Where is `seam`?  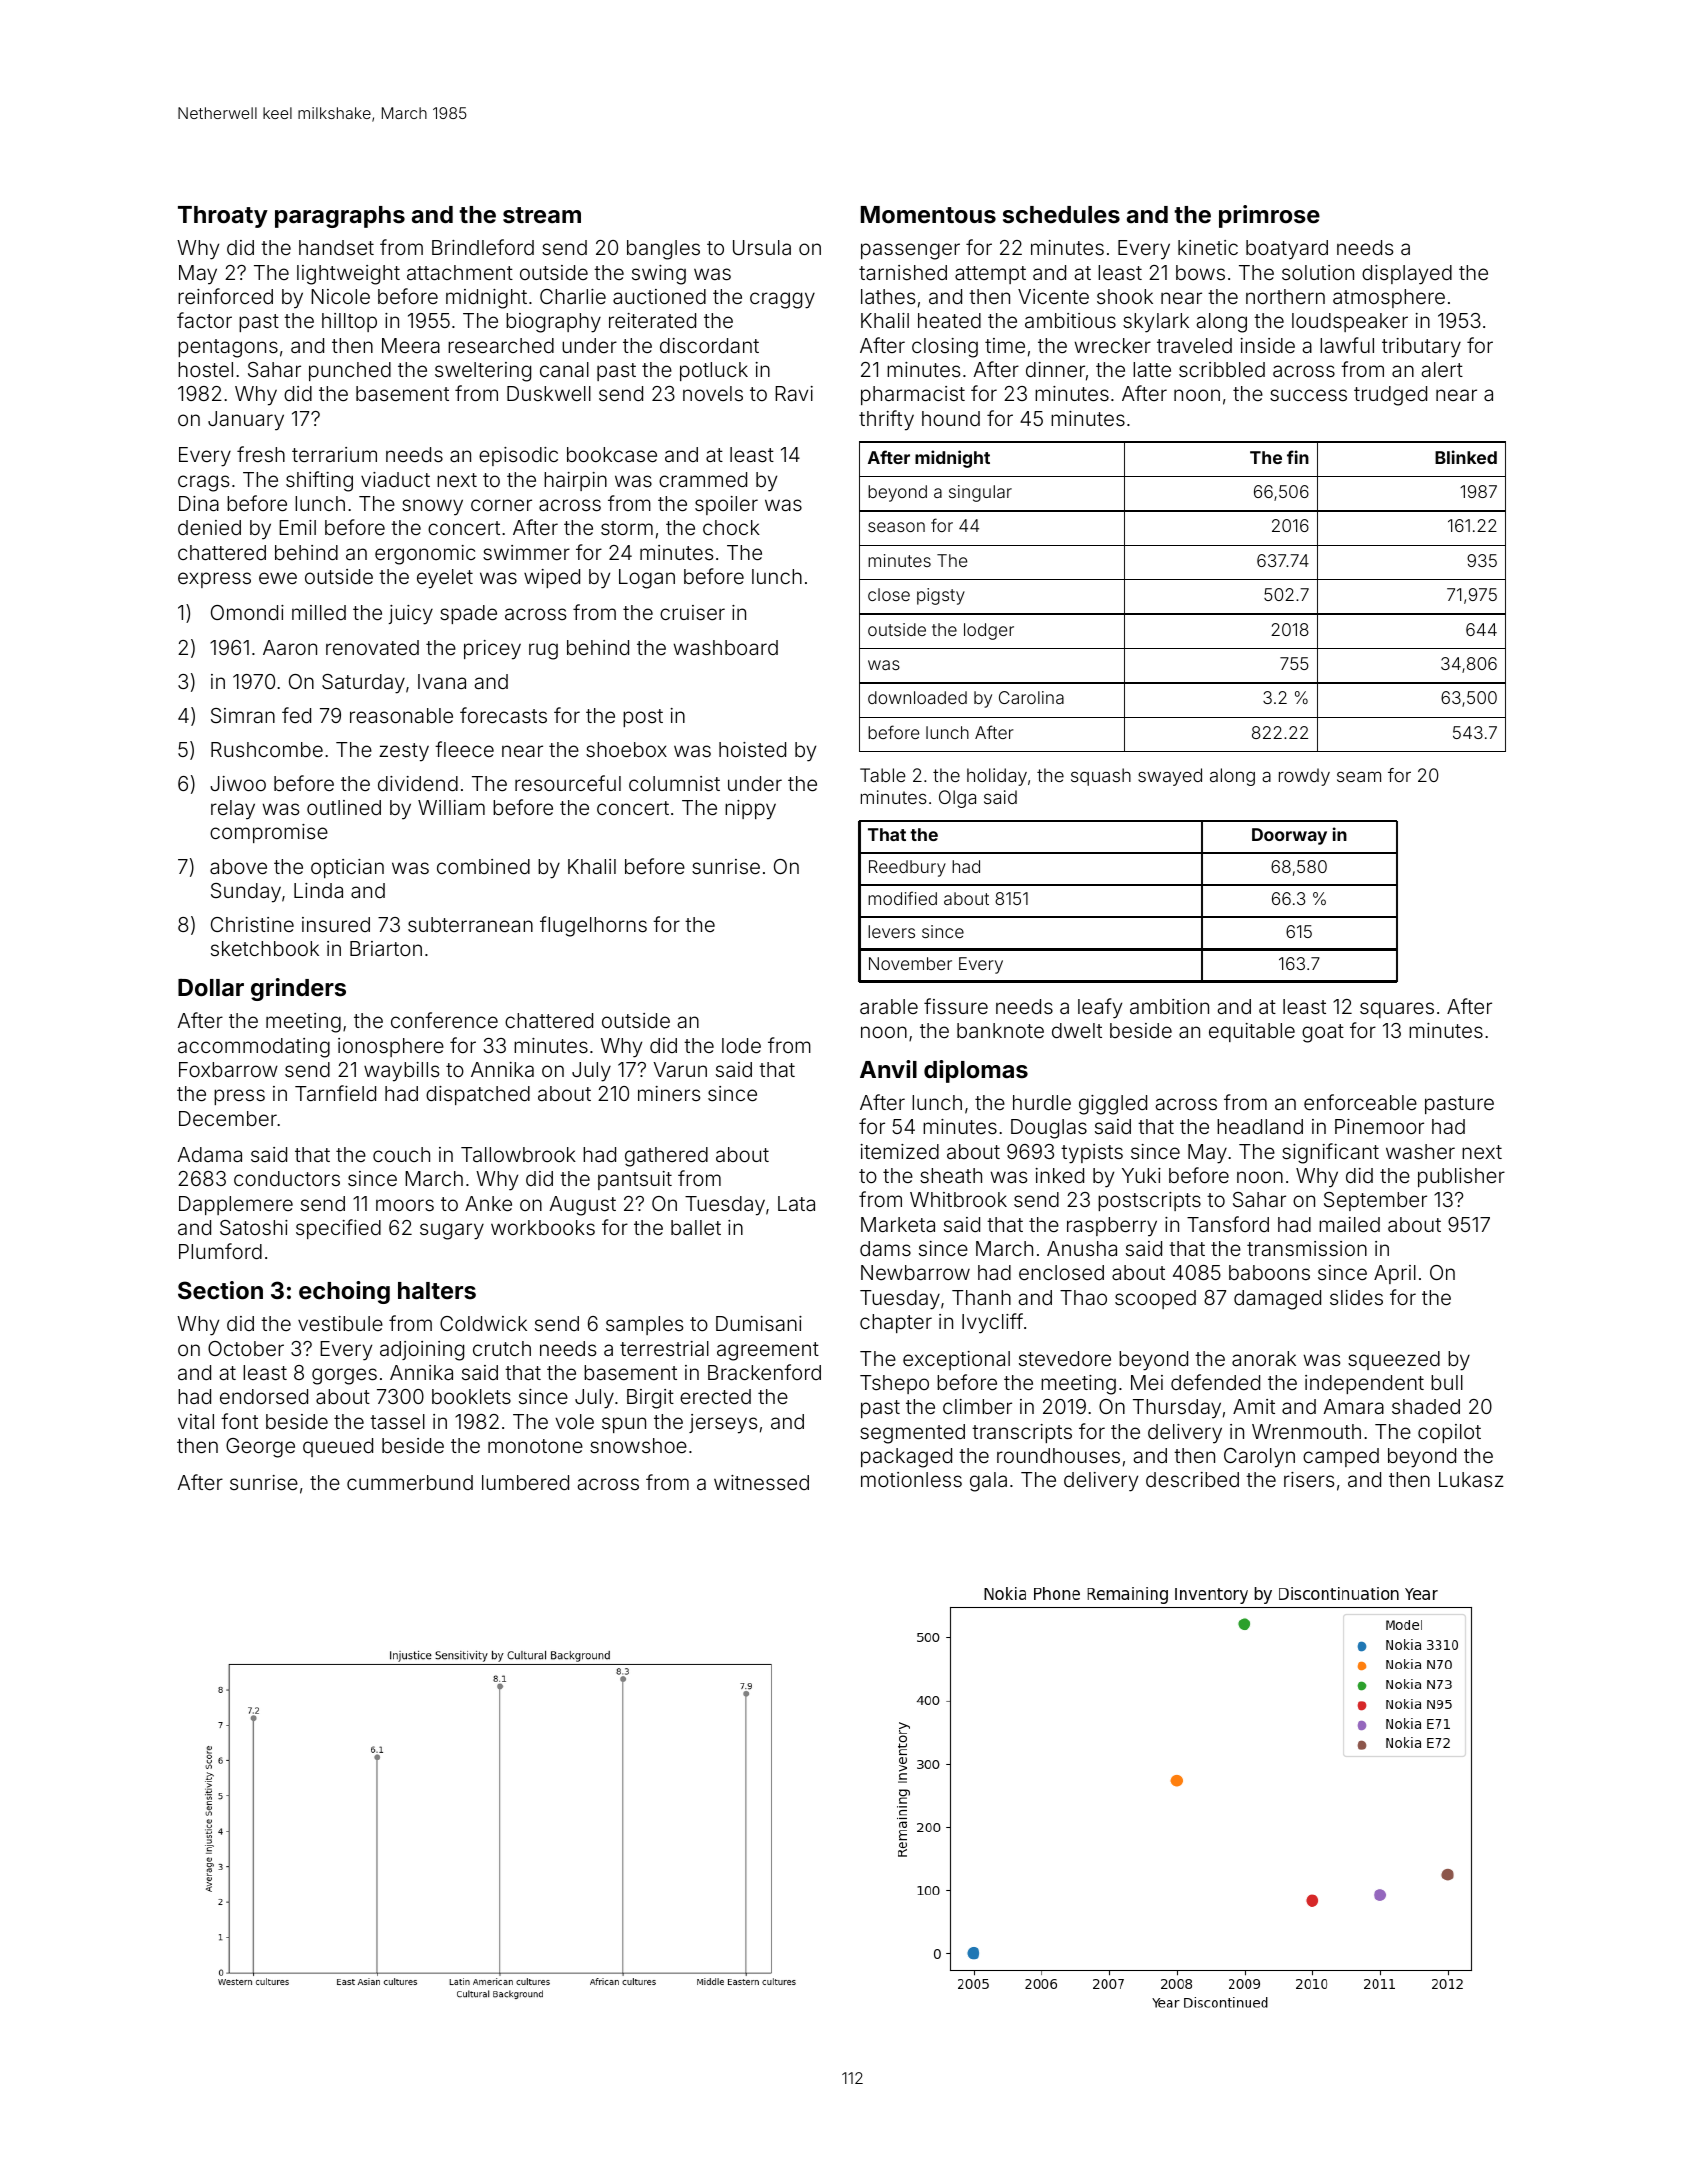
seam is located at coordinates (1359, 776).
